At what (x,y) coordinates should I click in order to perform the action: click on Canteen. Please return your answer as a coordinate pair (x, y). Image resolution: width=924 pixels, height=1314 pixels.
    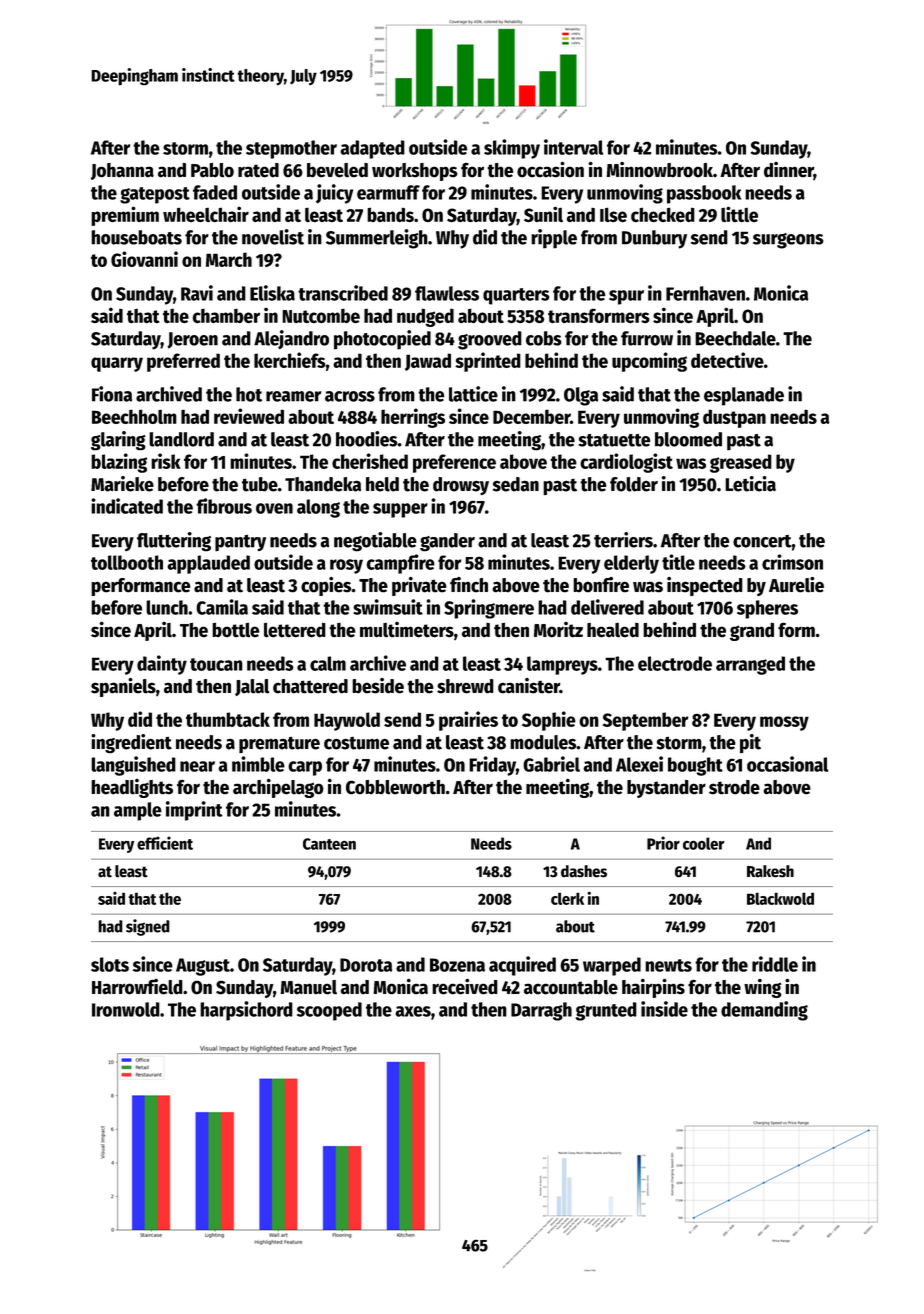
    Looking at the image, I should click on (329, 844).
